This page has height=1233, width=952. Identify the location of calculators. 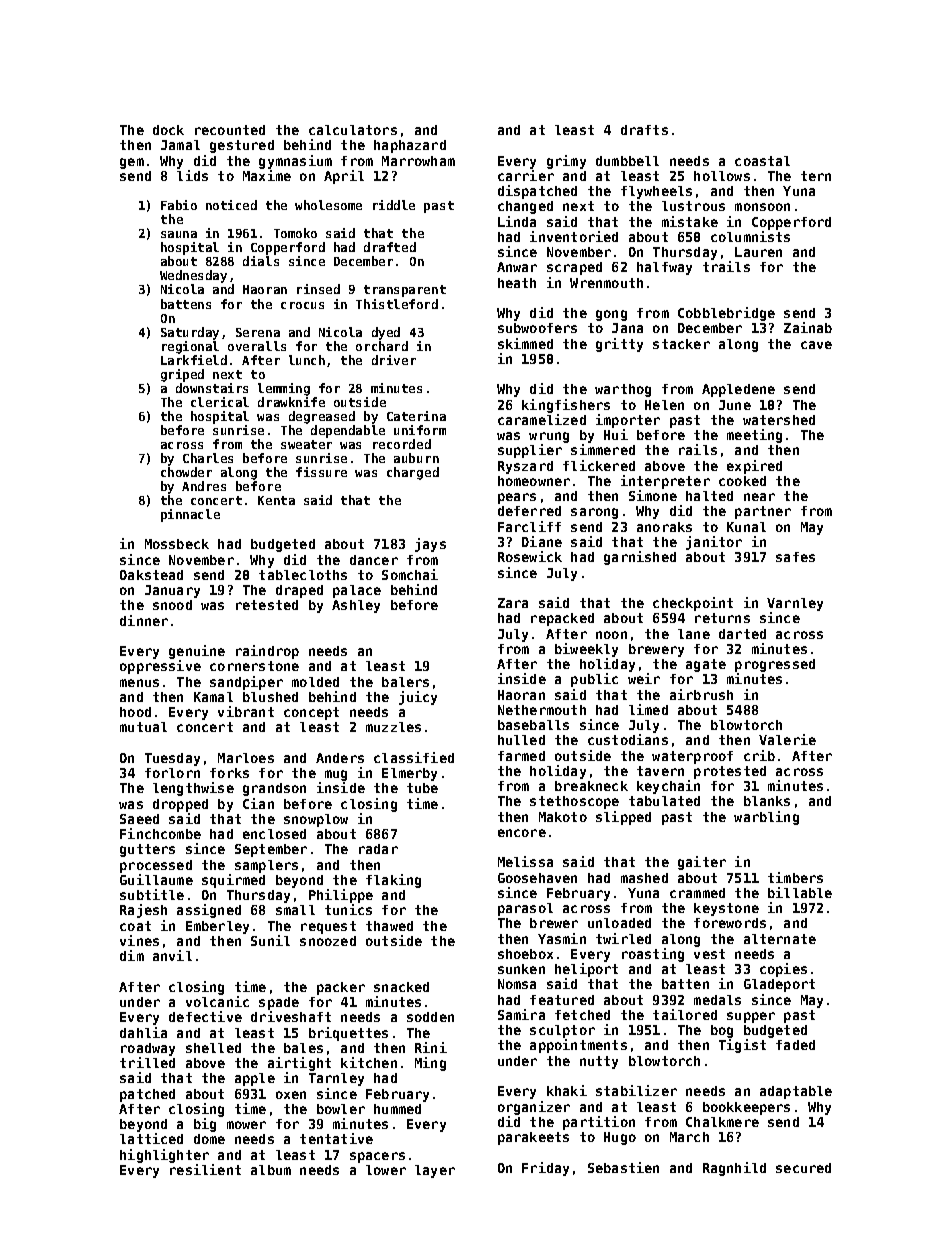
(353, 130).
